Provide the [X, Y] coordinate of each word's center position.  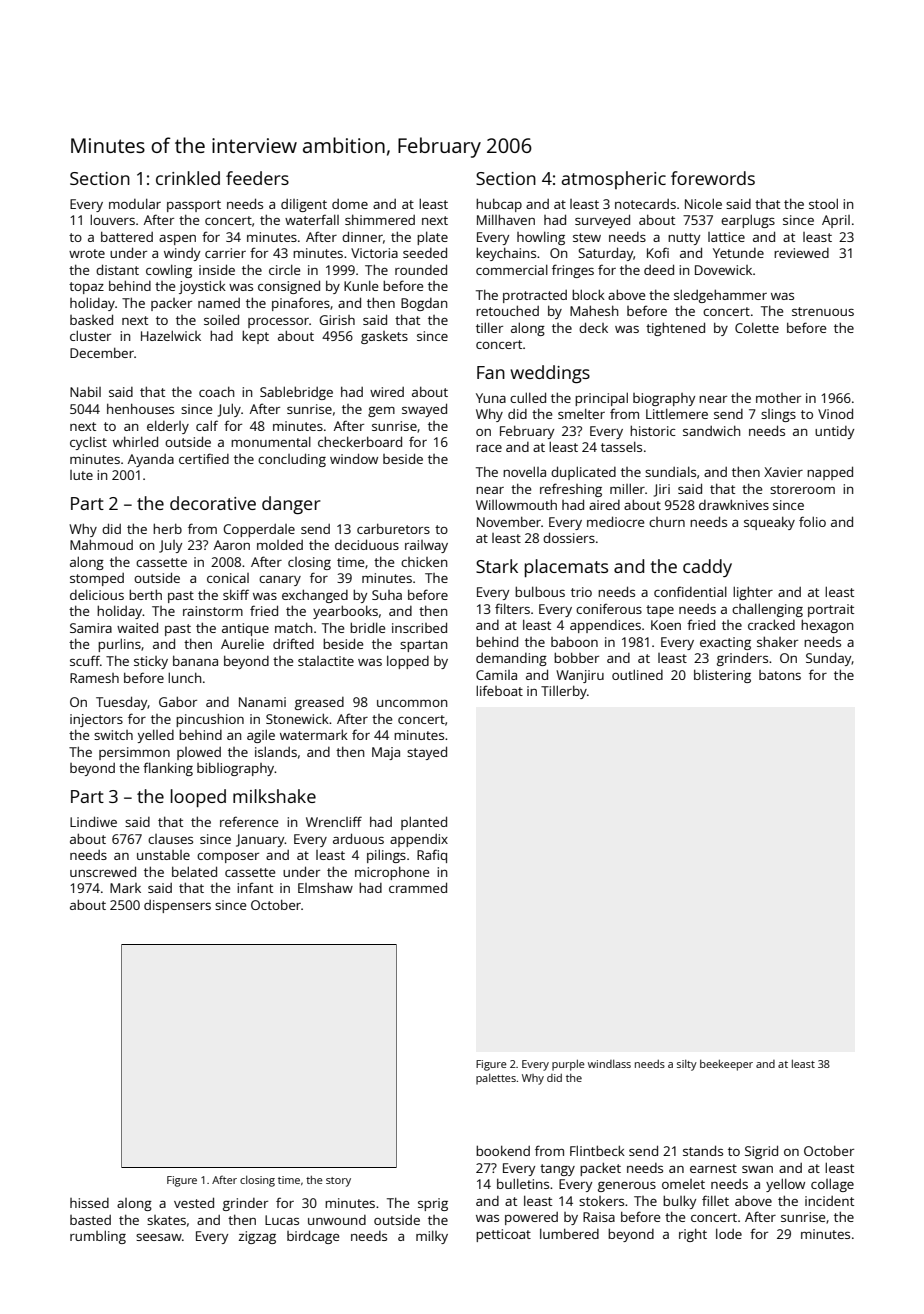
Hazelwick [171, 335]
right [693, 1235]
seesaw [159, 1237]
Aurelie [242, 644]
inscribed [419, 627]
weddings [550, 374]
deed [659, 269]
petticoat [503, 1235]
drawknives [734, 504]
